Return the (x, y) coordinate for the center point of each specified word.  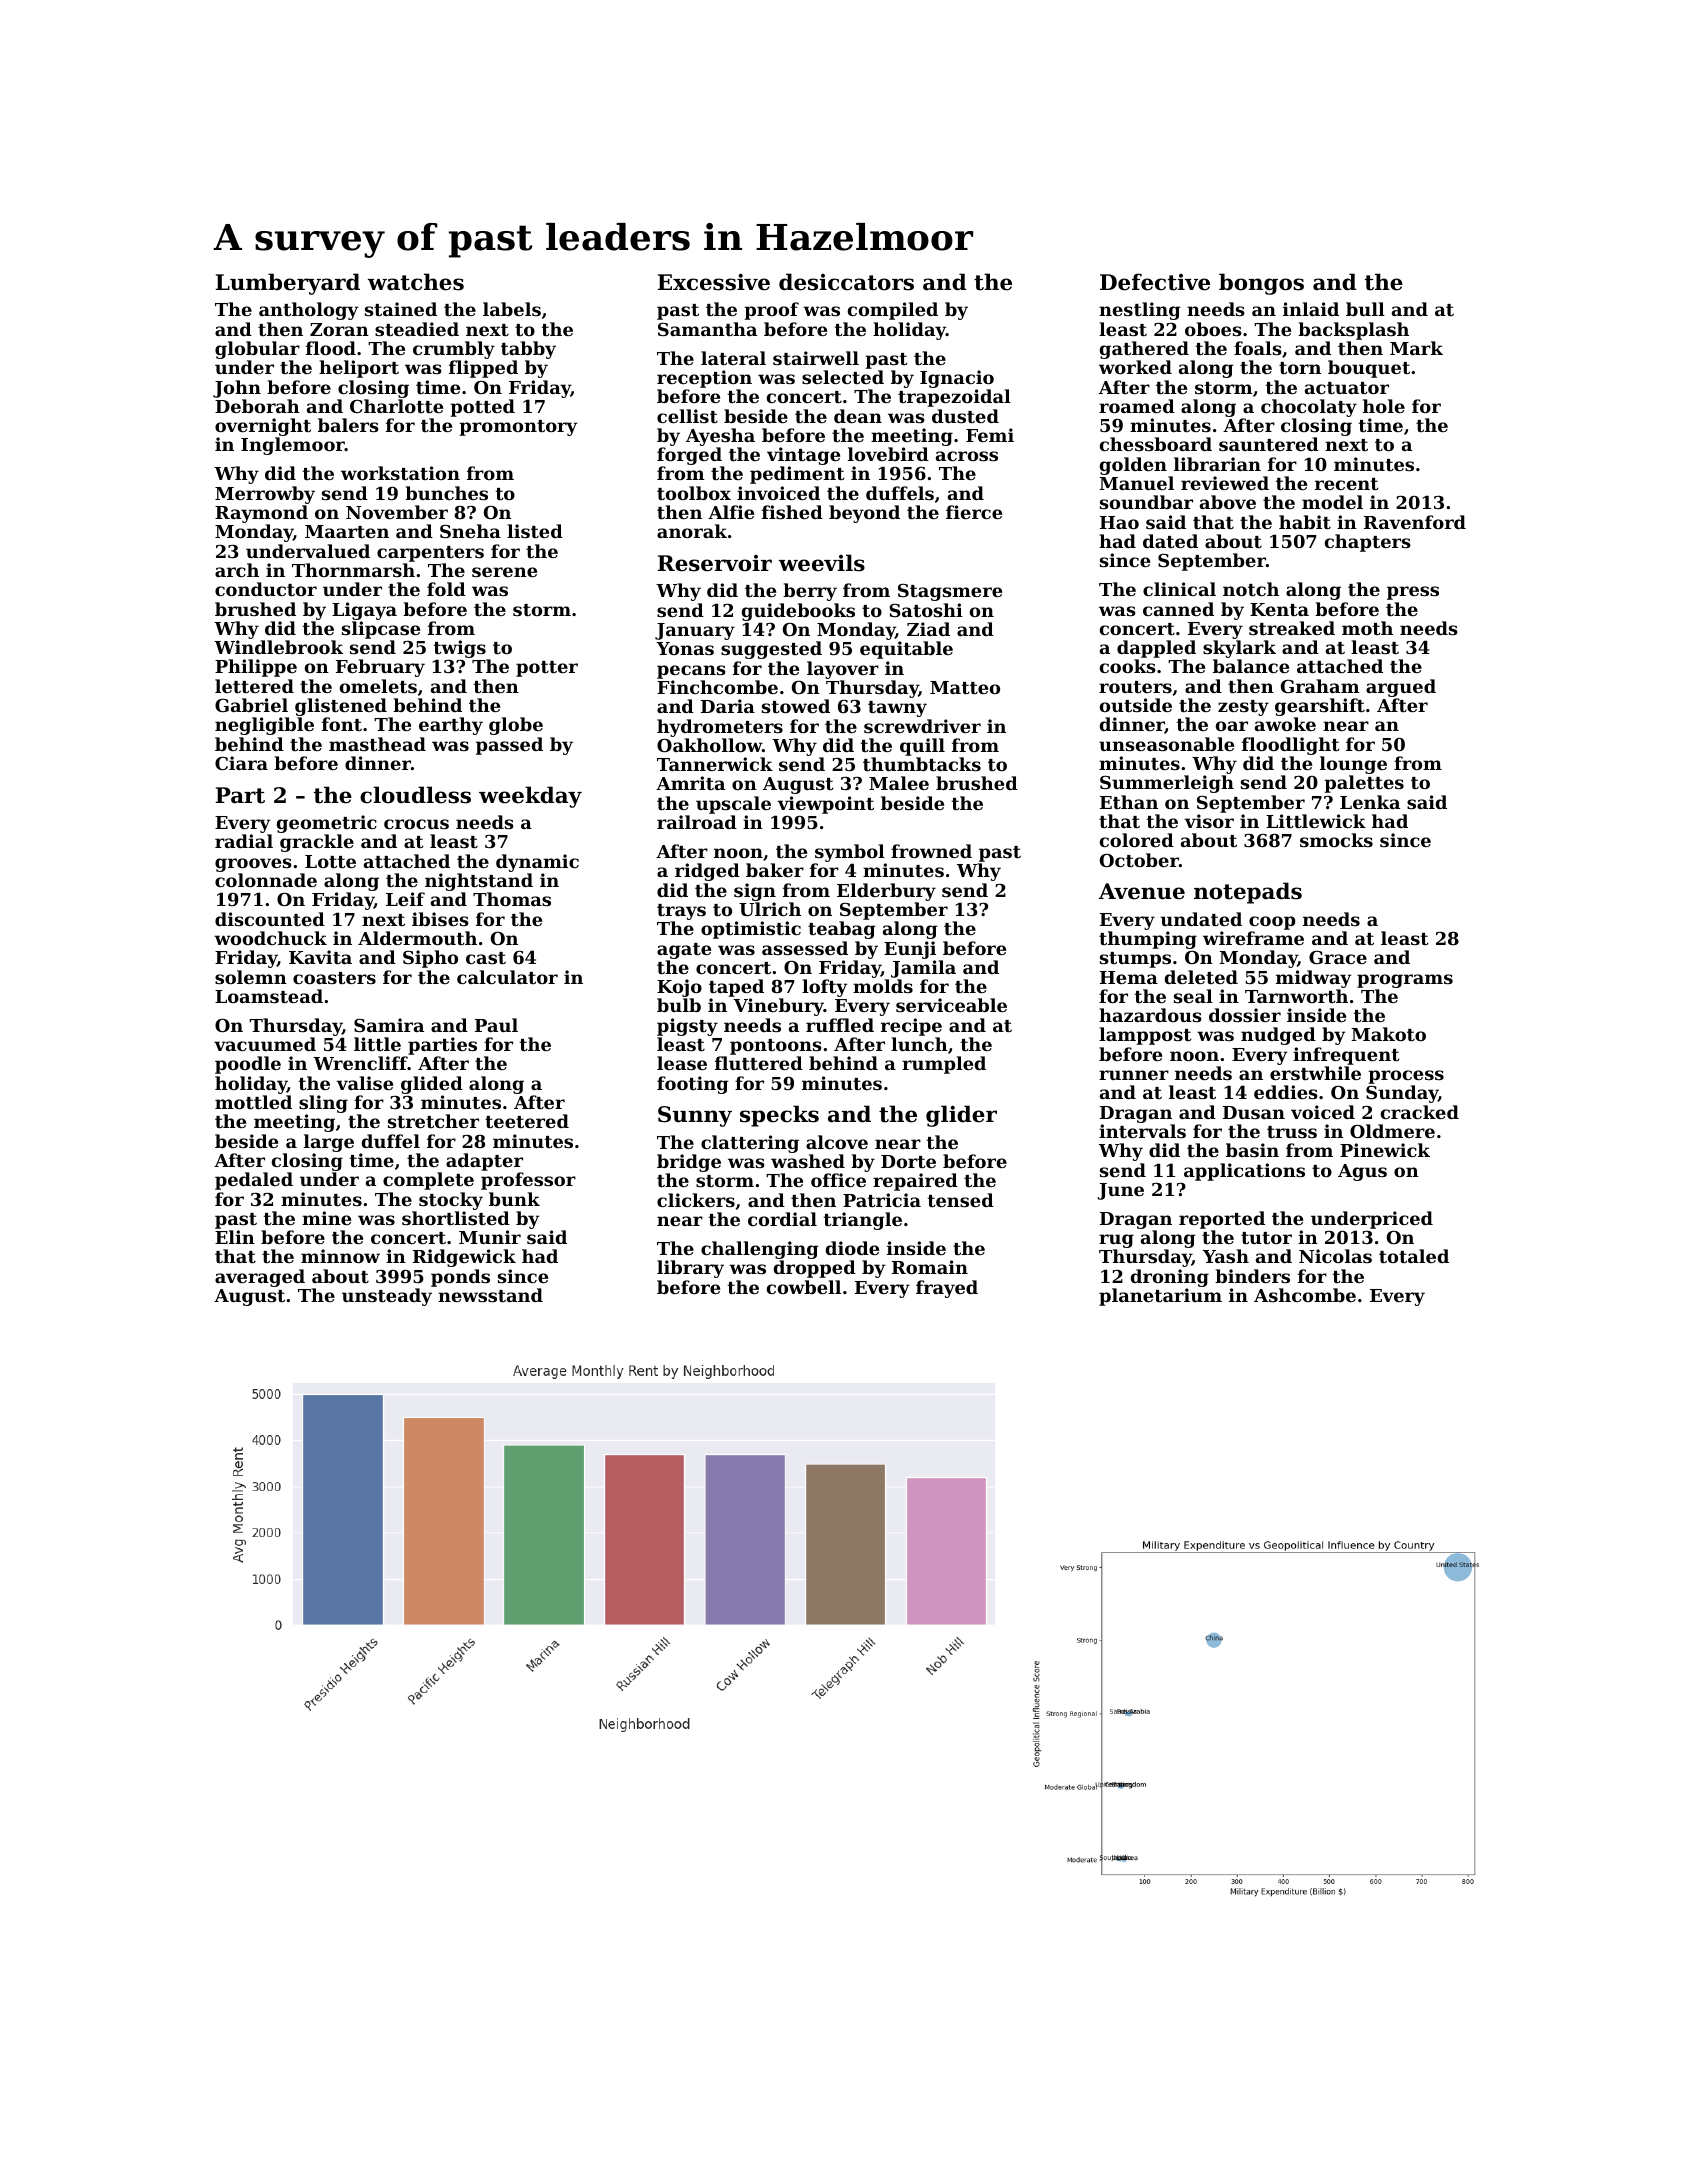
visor (1209, 821)
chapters (1368, 543)
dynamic (537, 863)
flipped (483, 369)
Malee (899, 783)
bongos (1261, 284)
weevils (822, 563)
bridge (689, 1163)
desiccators (846, 282)
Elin (235, 1237)
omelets (378, 686)
